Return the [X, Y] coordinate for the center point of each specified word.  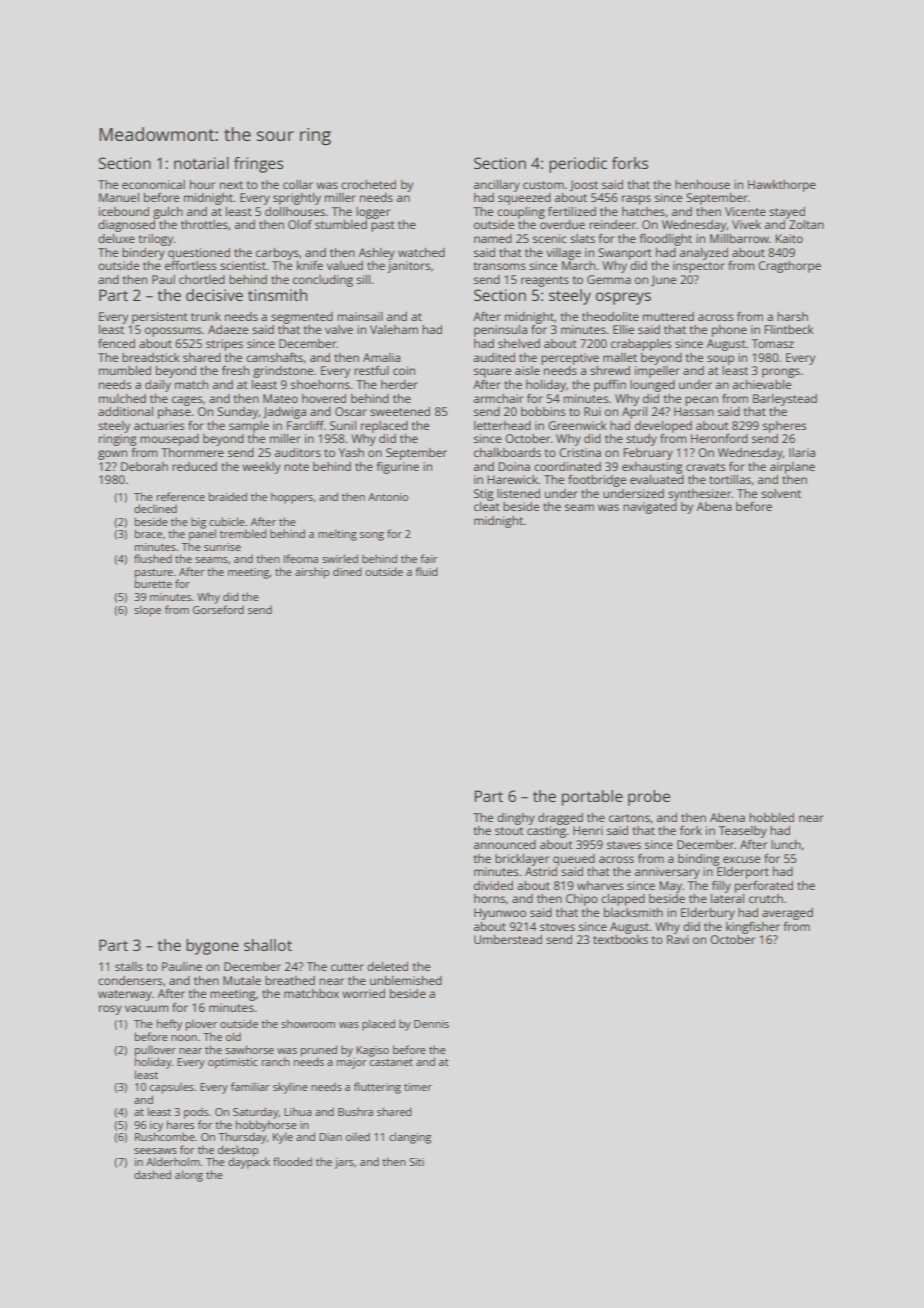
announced [505, 844]
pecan [701, 401]
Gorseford [218, 609]
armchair [498, 398]
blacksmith [633, 912]
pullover [155, 1051]
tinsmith [277, 295]
